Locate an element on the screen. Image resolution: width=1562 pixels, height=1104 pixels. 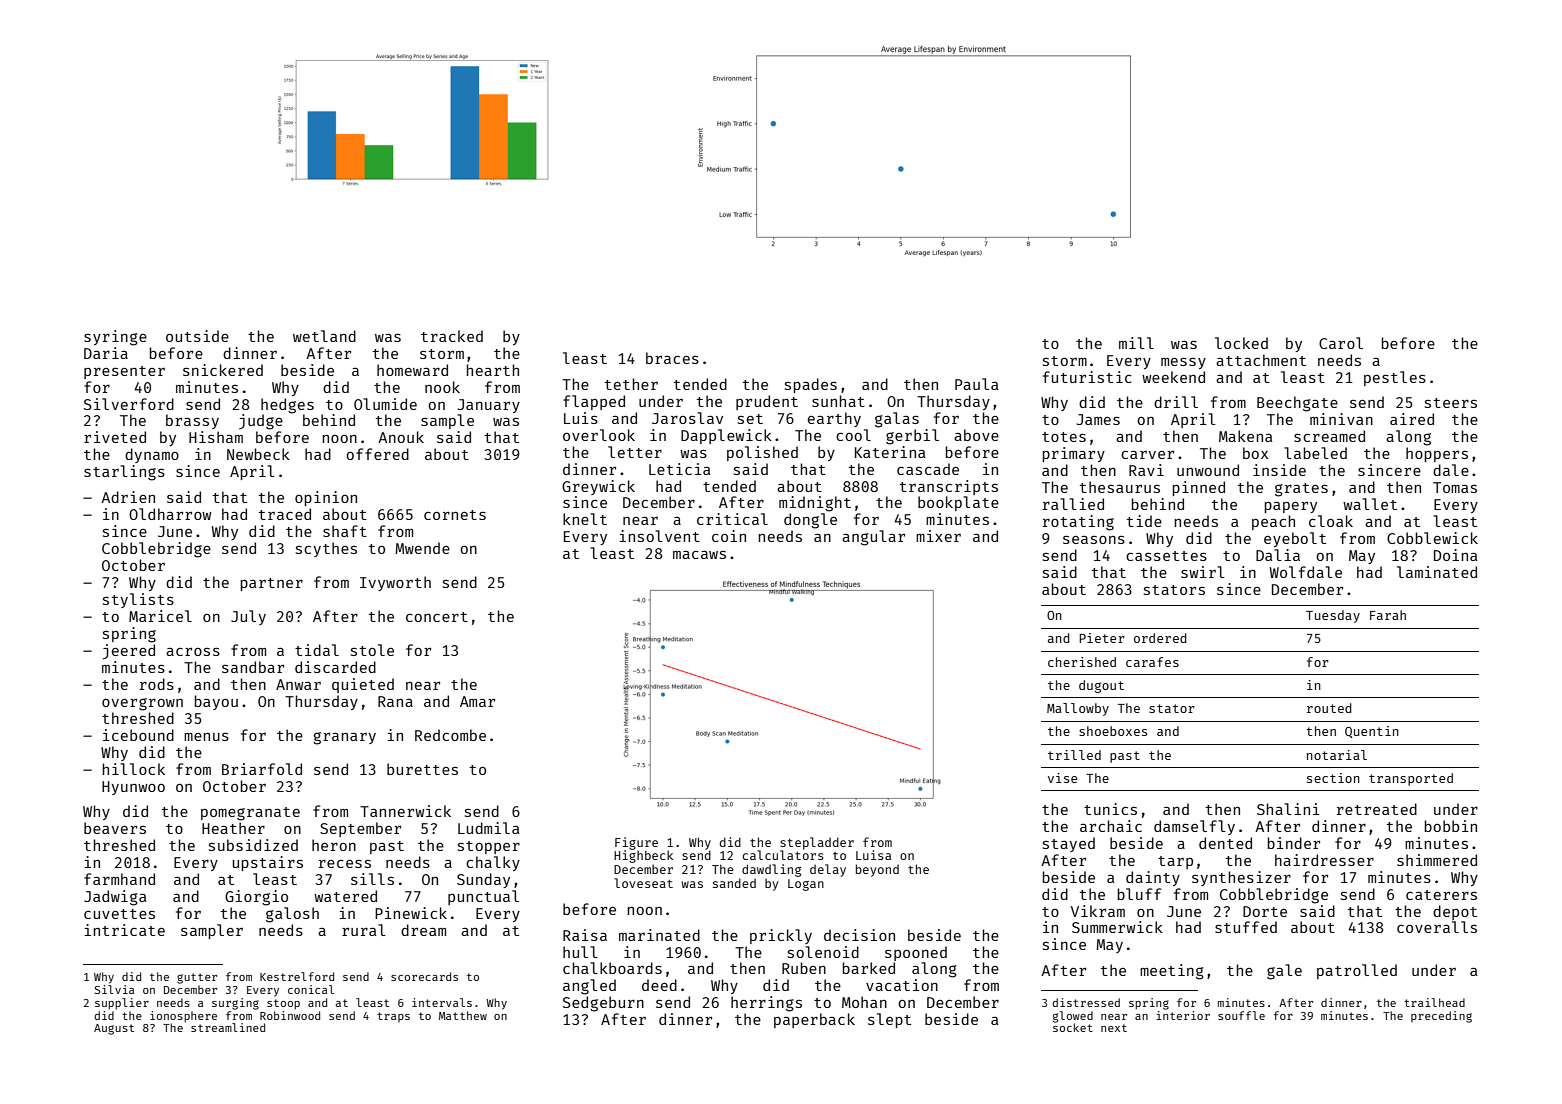
prickly is located at coordinates (781, 936).
